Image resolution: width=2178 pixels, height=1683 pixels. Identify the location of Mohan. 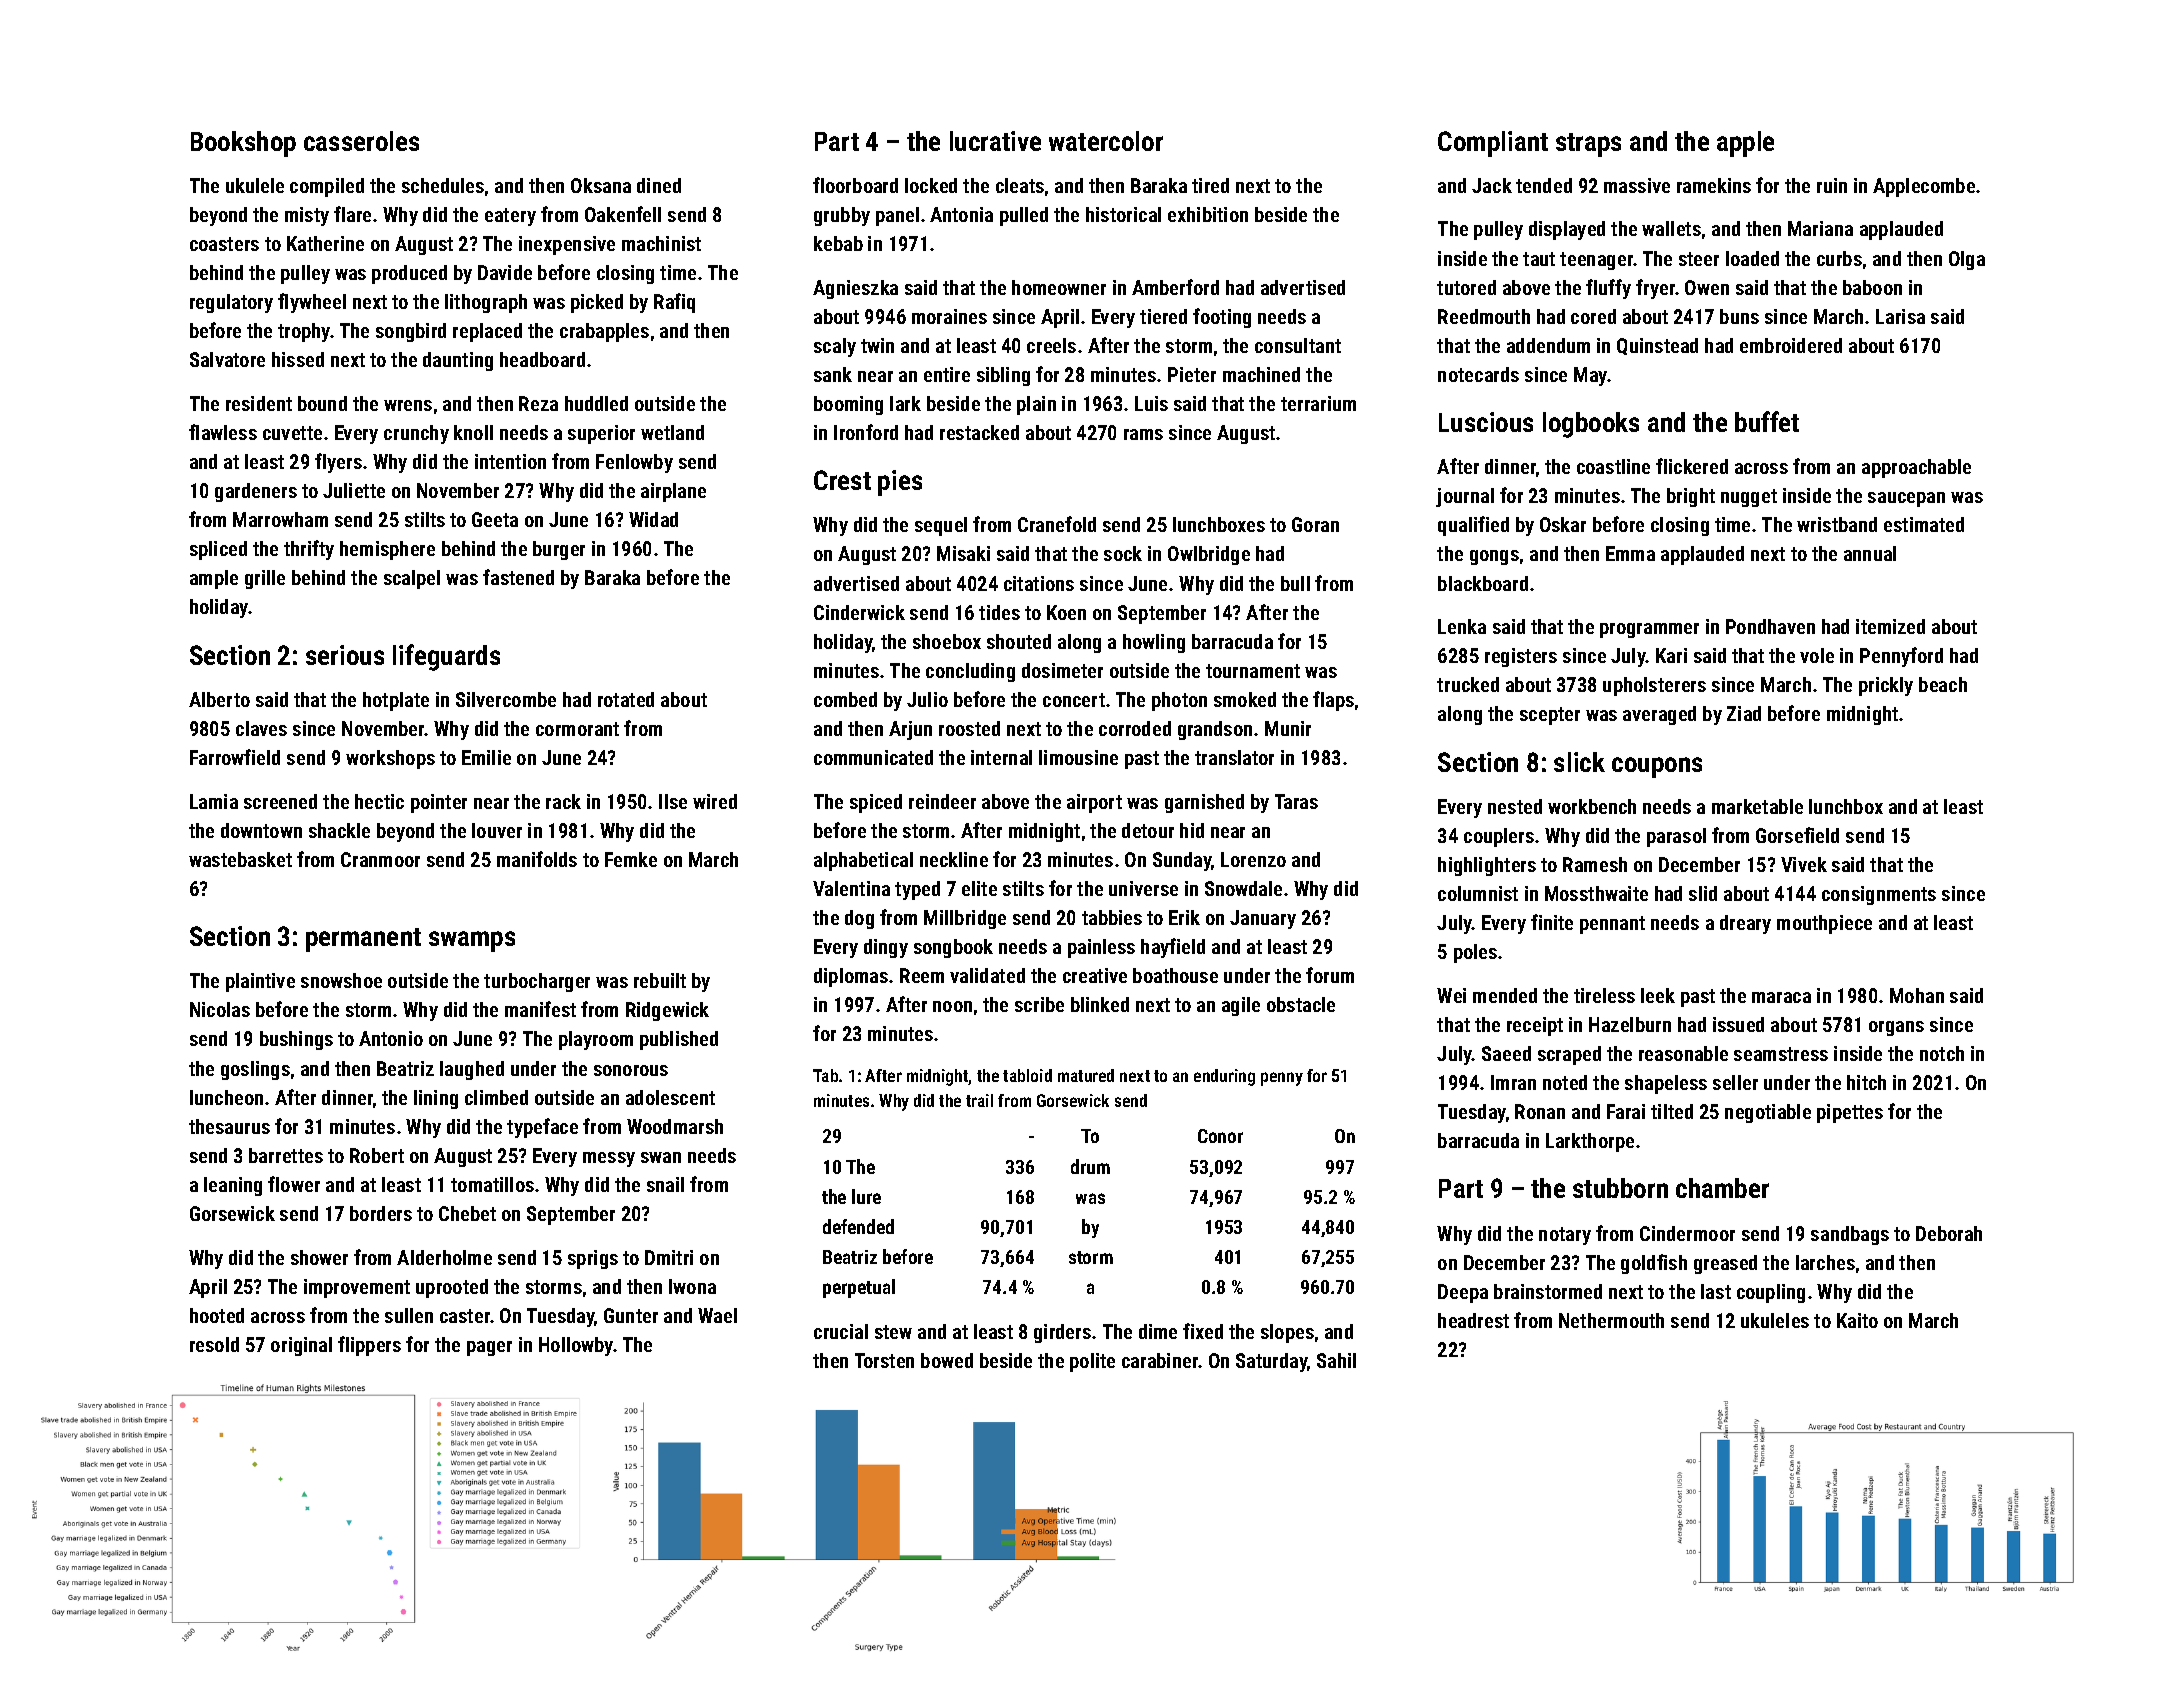
(1917, 995).
